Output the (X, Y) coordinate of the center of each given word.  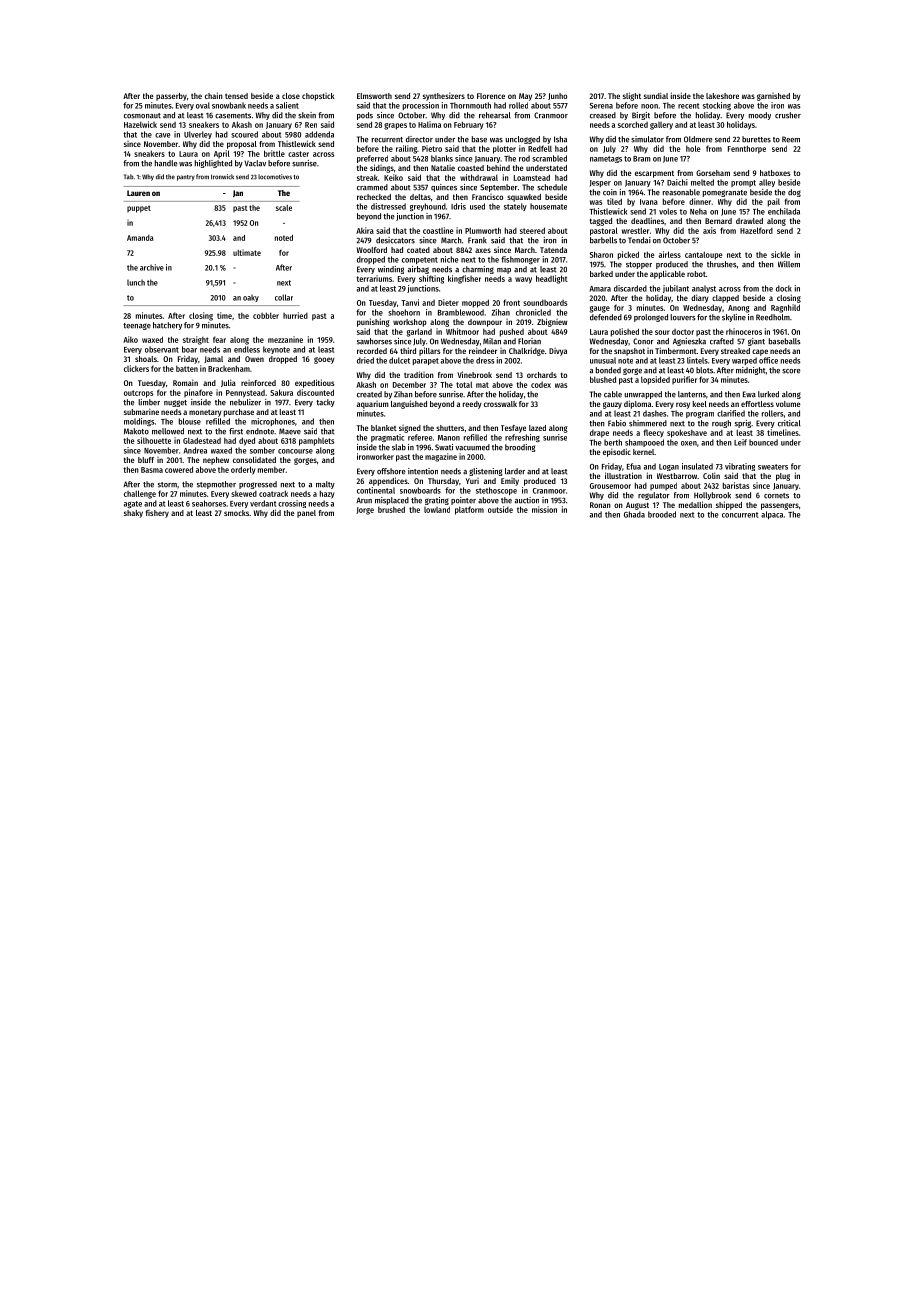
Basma (152, 470)
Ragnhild (785, 308)
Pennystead (245, 394)
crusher (788, 115)
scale (284, 208)
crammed (372, 187)
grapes (395, 126)
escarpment (654, 174)
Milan (492, 341)
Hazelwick (140, 124)
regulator (654, 496)
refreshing (522, 438)
